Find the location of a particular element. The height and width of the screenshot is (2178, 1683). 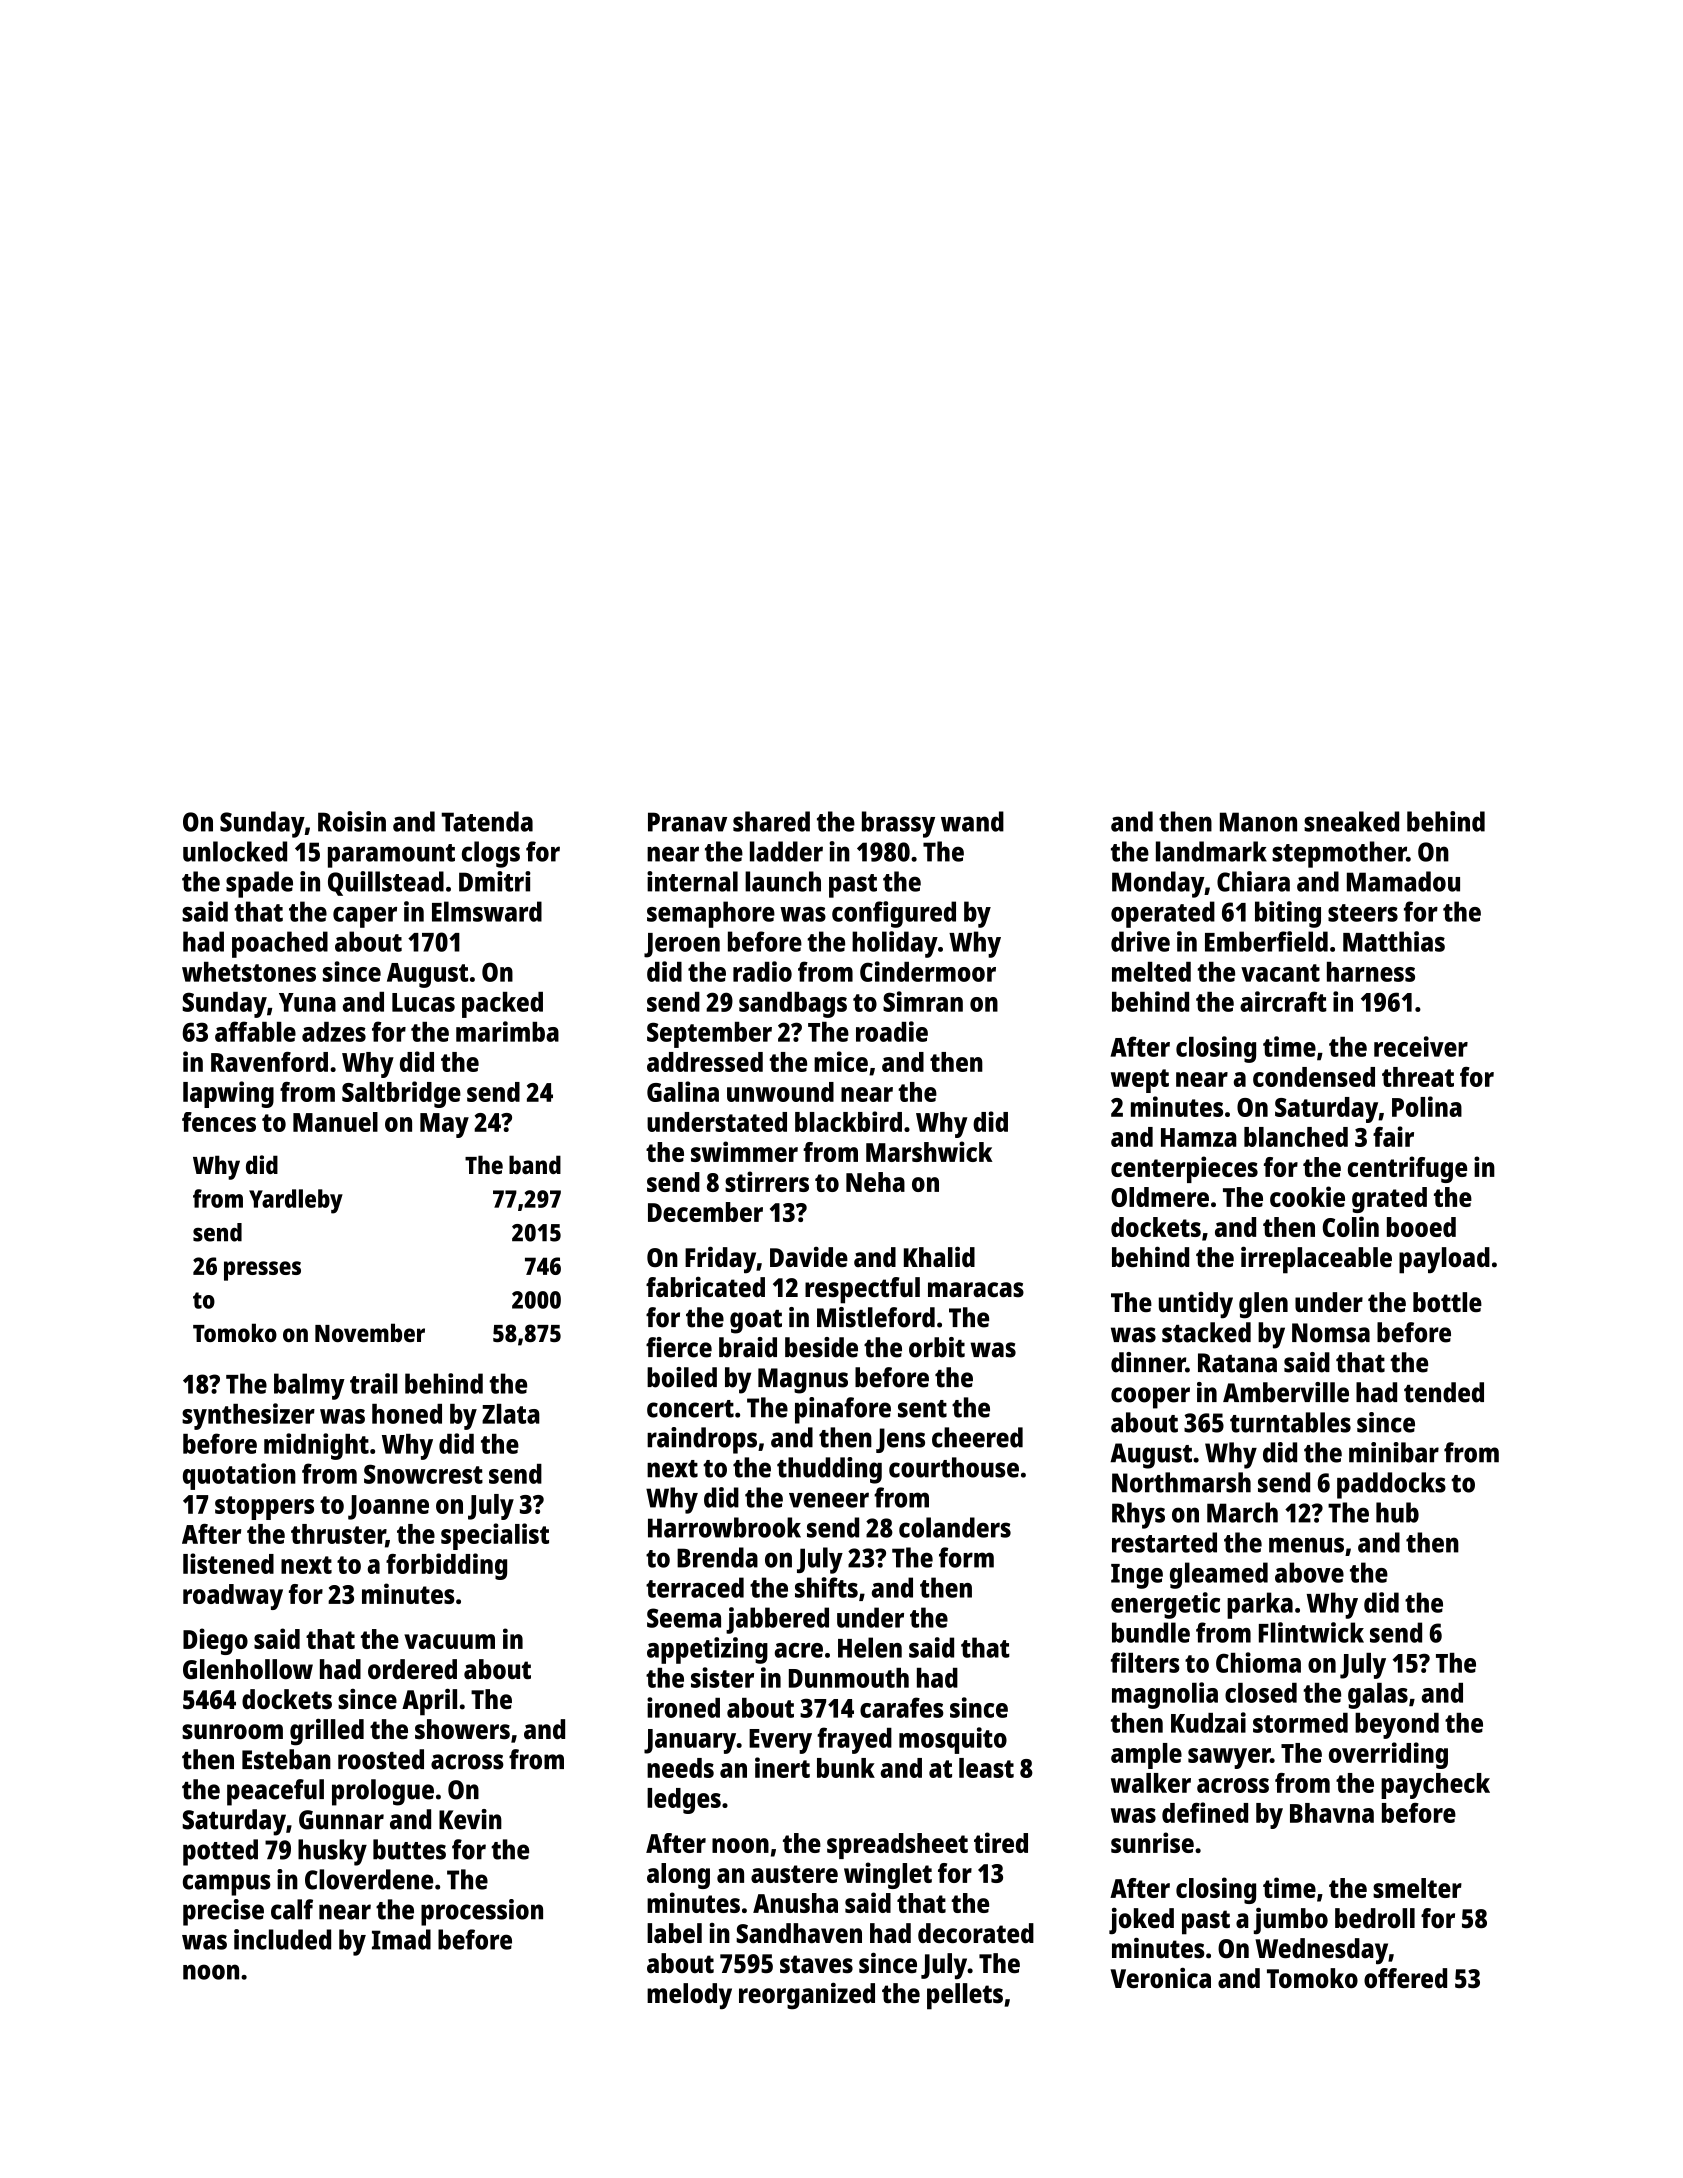

buttes is located at coordinates (409, 1849).
